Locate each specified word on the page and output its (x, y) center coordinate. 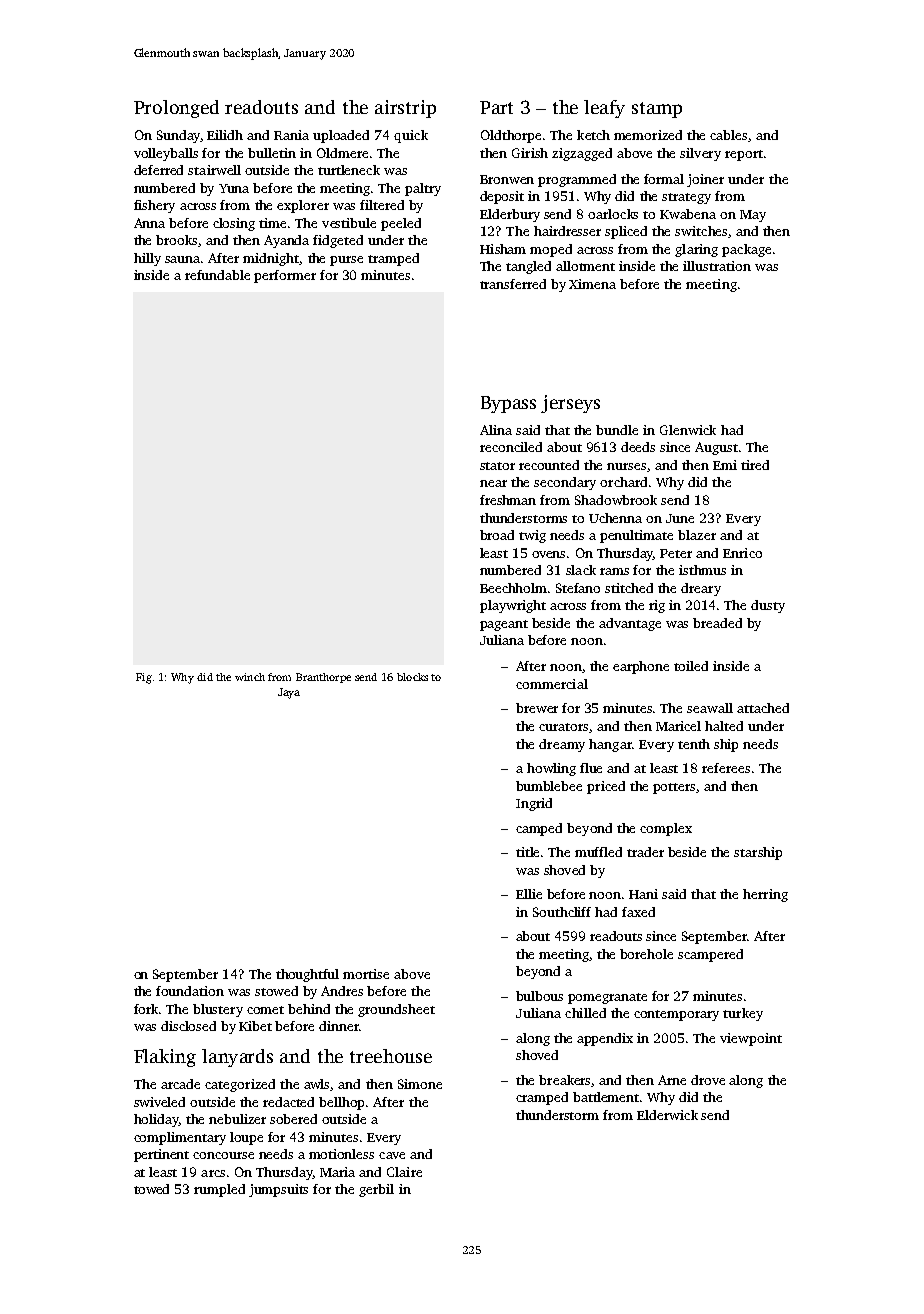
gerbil (376, 1190)
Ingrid (534, 804)
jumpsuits (278, 1190)
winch (250, 677)
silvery (700, 154)
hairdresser (567, 231)
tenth (694, 744)
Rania (291, 135)
